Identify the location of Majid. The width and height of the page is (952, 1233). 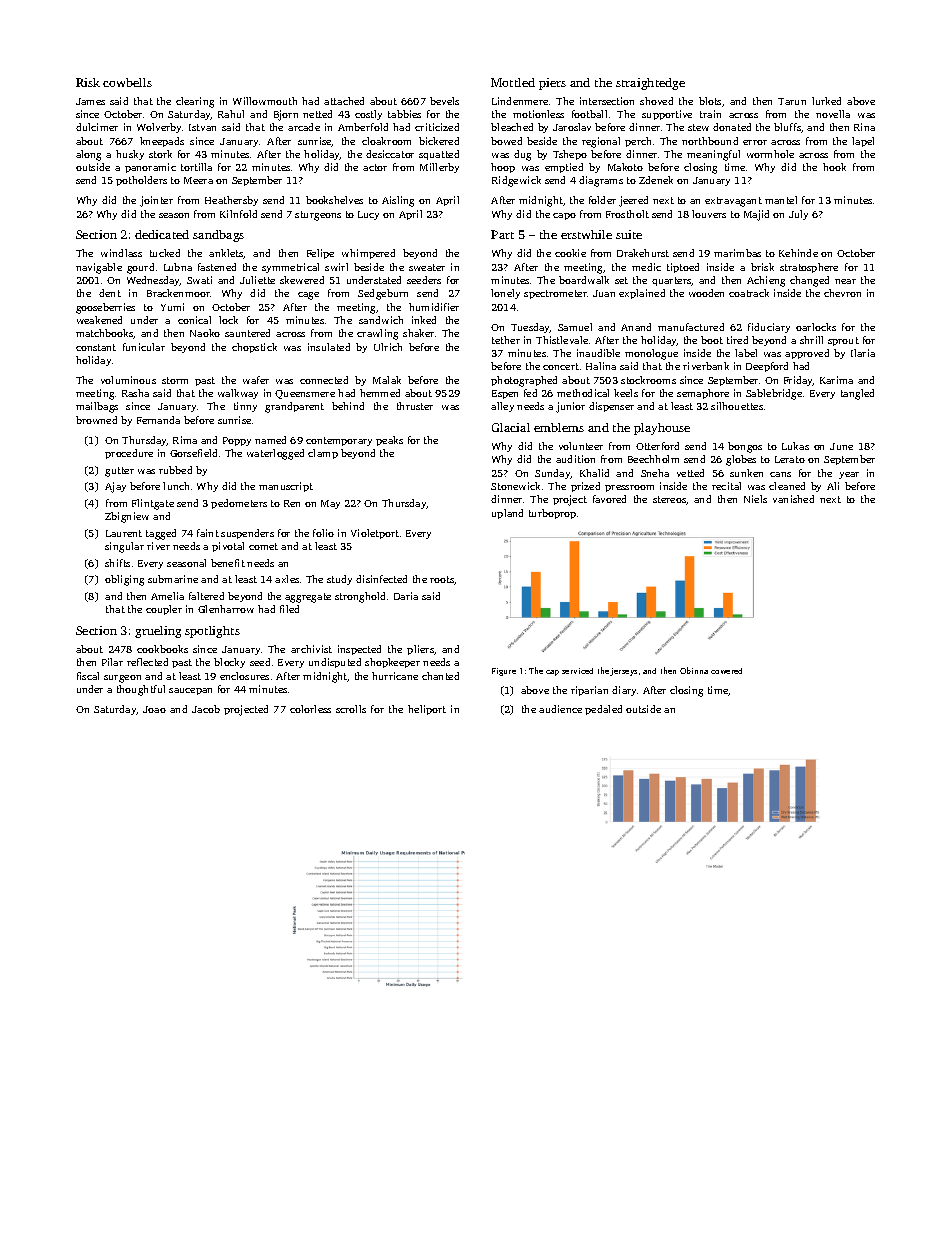
(756, 215).
